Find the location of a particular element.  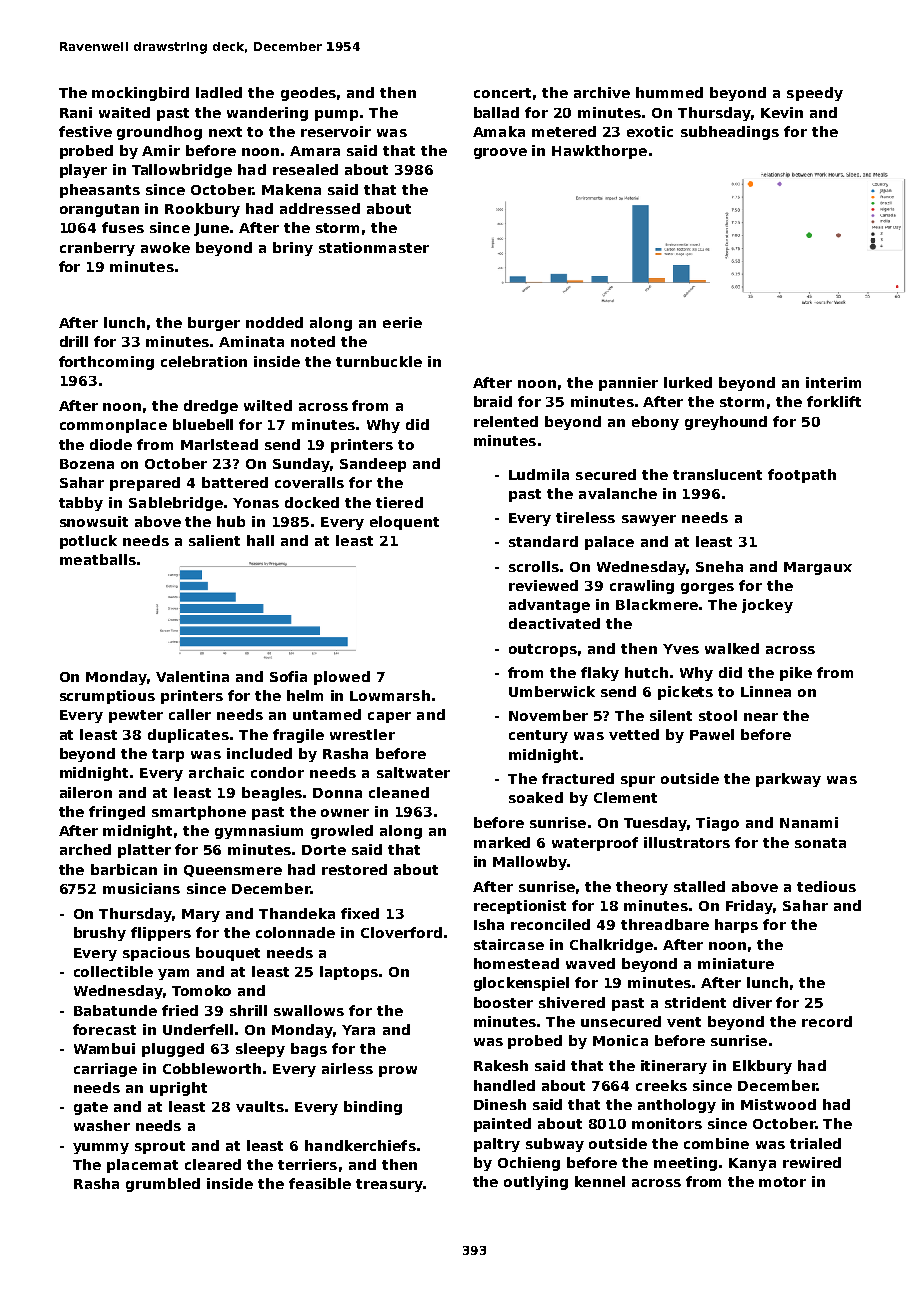

speedy is located at coordinates (815, 94).
